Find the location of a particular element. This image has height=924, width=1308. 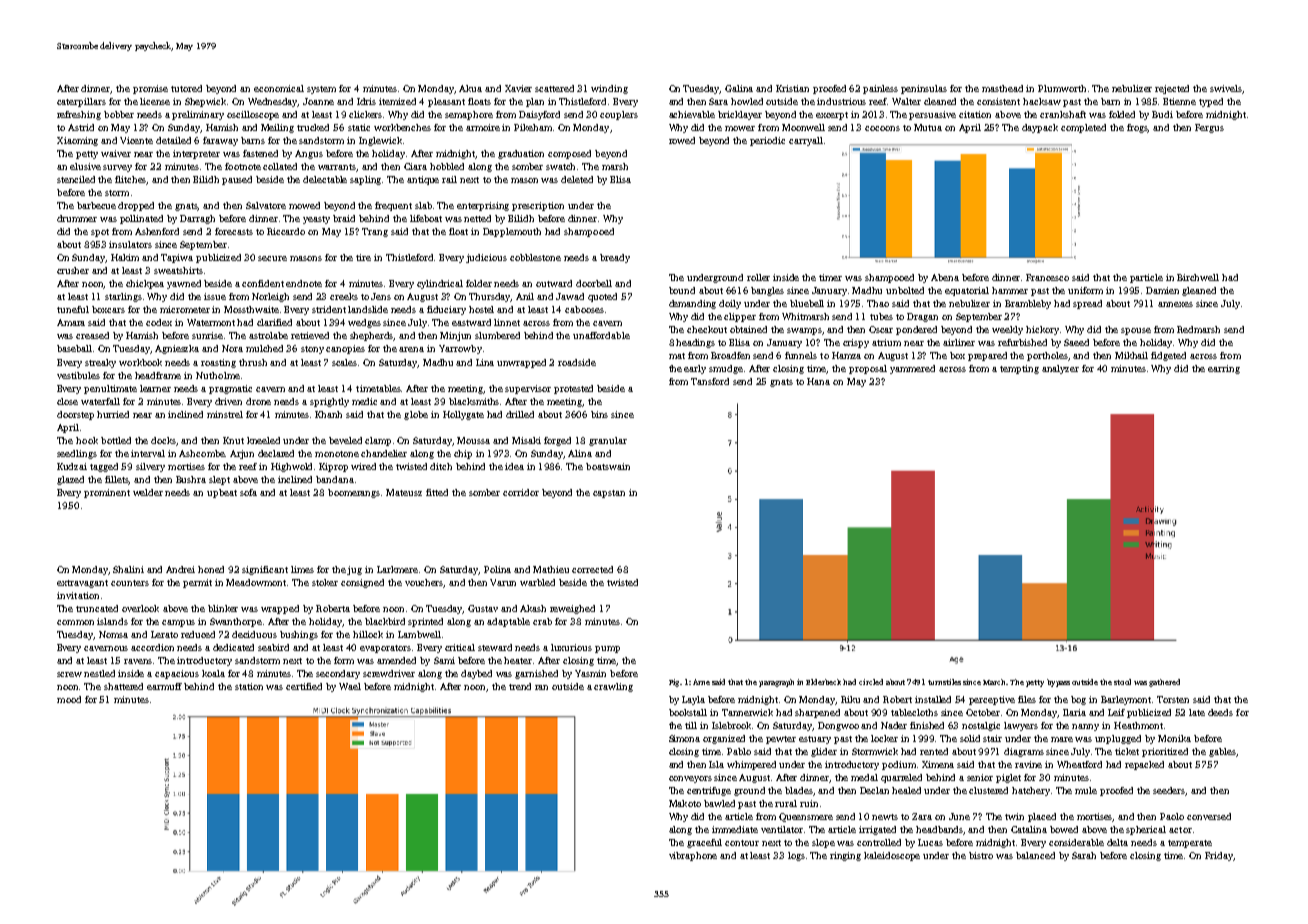

stony is located at coordinates (312, 350).
